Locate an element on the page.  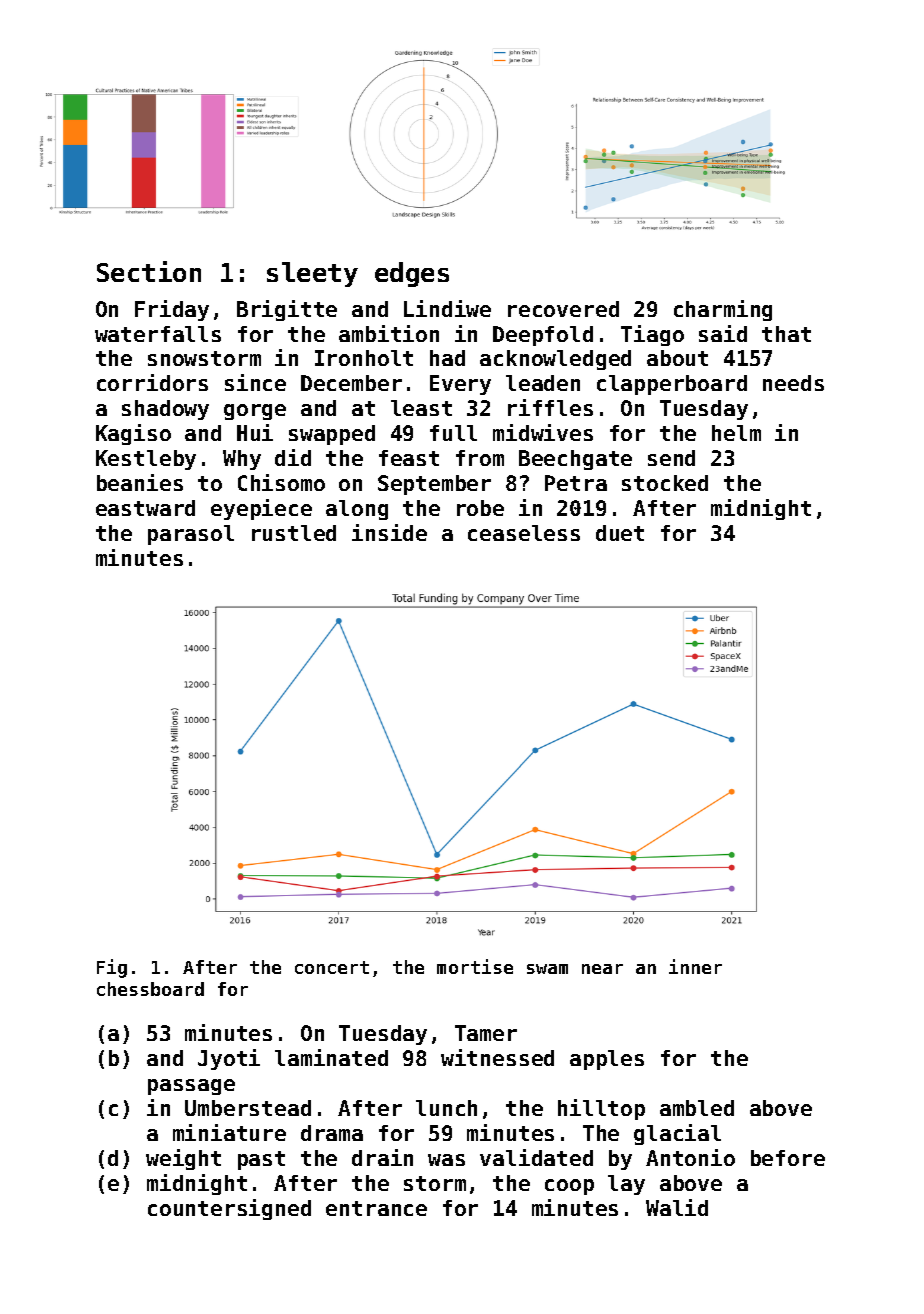
charming is located at coordinates (723, 310).
